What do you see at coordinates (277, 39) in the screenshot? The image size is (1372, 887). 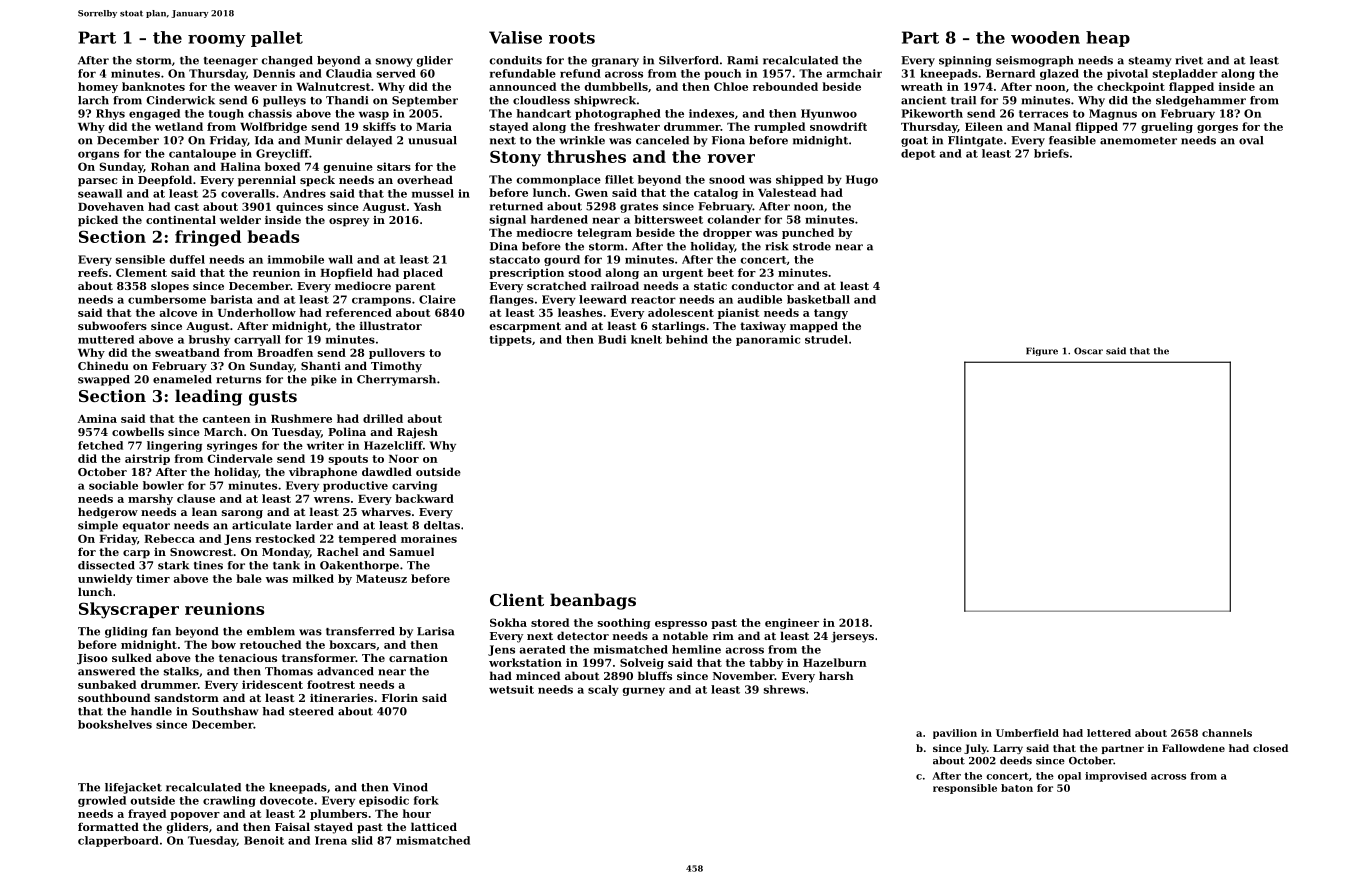 I see `pallet` at bounding box center [277, 39].
